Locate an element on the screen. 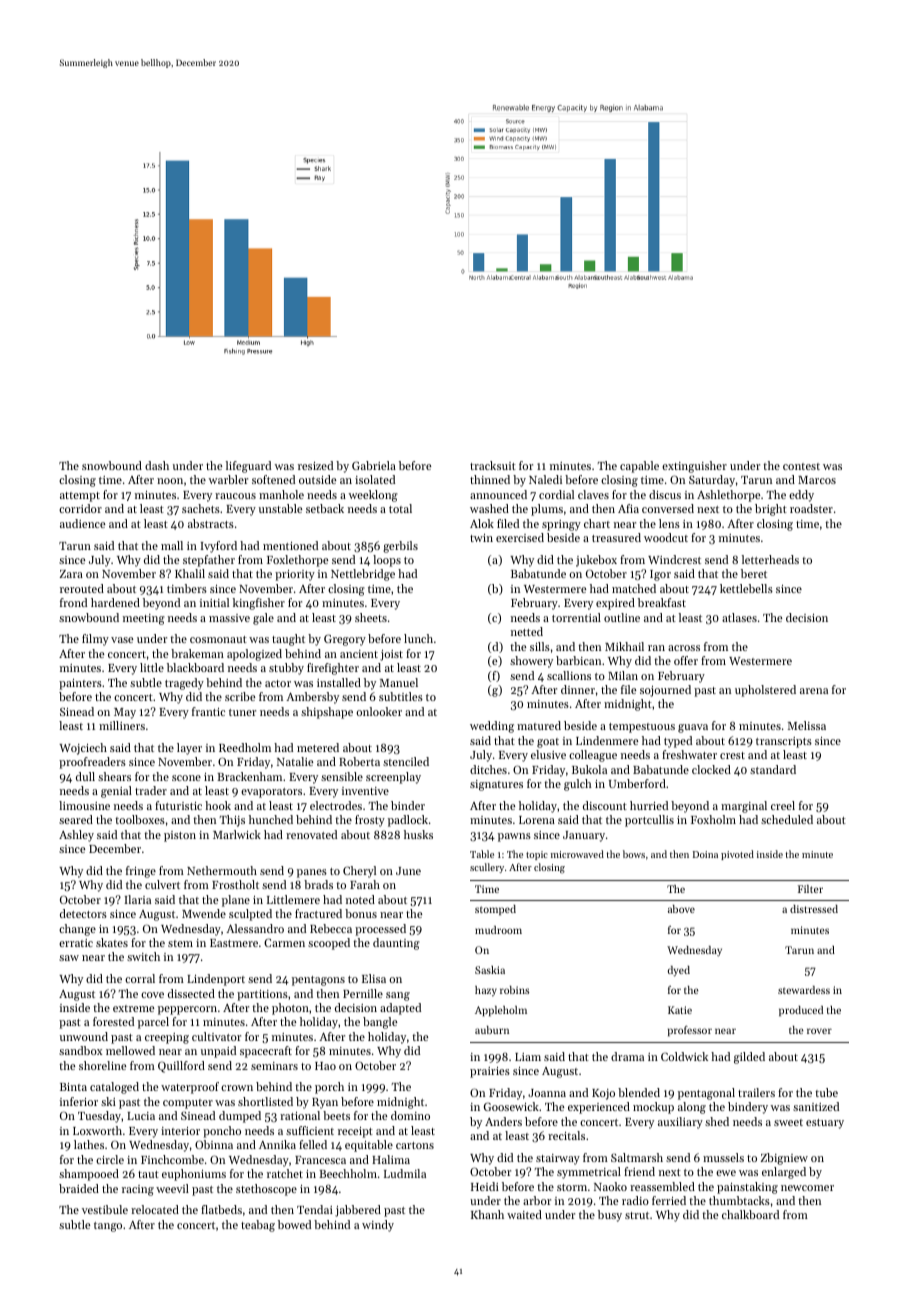 The image size is (908, 1316). stem is located at coordinates (180, 943).
